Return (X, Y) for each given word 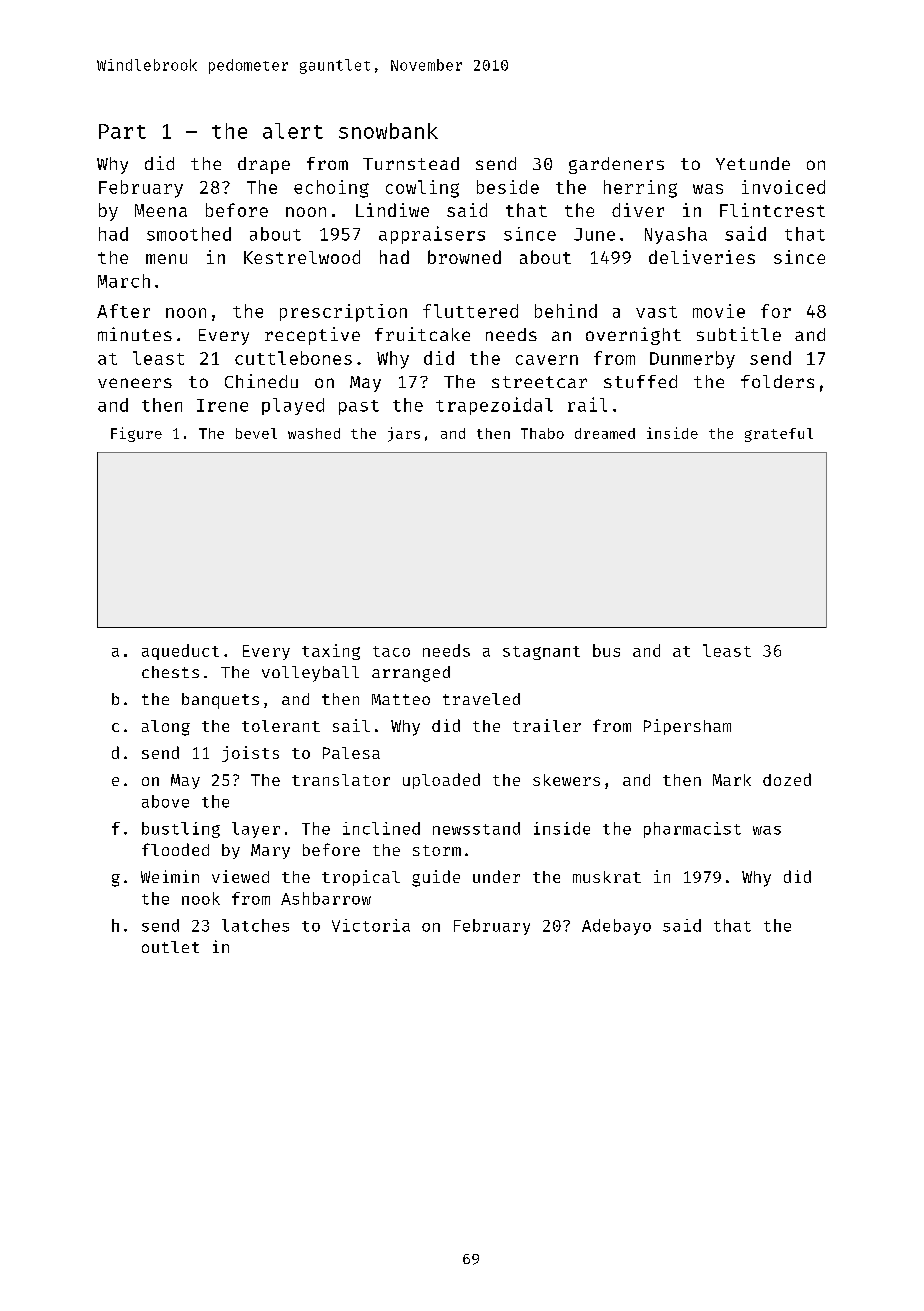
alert (293, 131)
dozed (787, 779)
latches (255, 925)
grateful (779, 435)
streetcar (539, 382)
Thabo (542, 433)
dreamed (605, 433)
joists (250, 754)
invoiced (783, 187)
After (123, 311)
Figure (136, 434)
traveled (481, 699)
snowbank (388, 131)
